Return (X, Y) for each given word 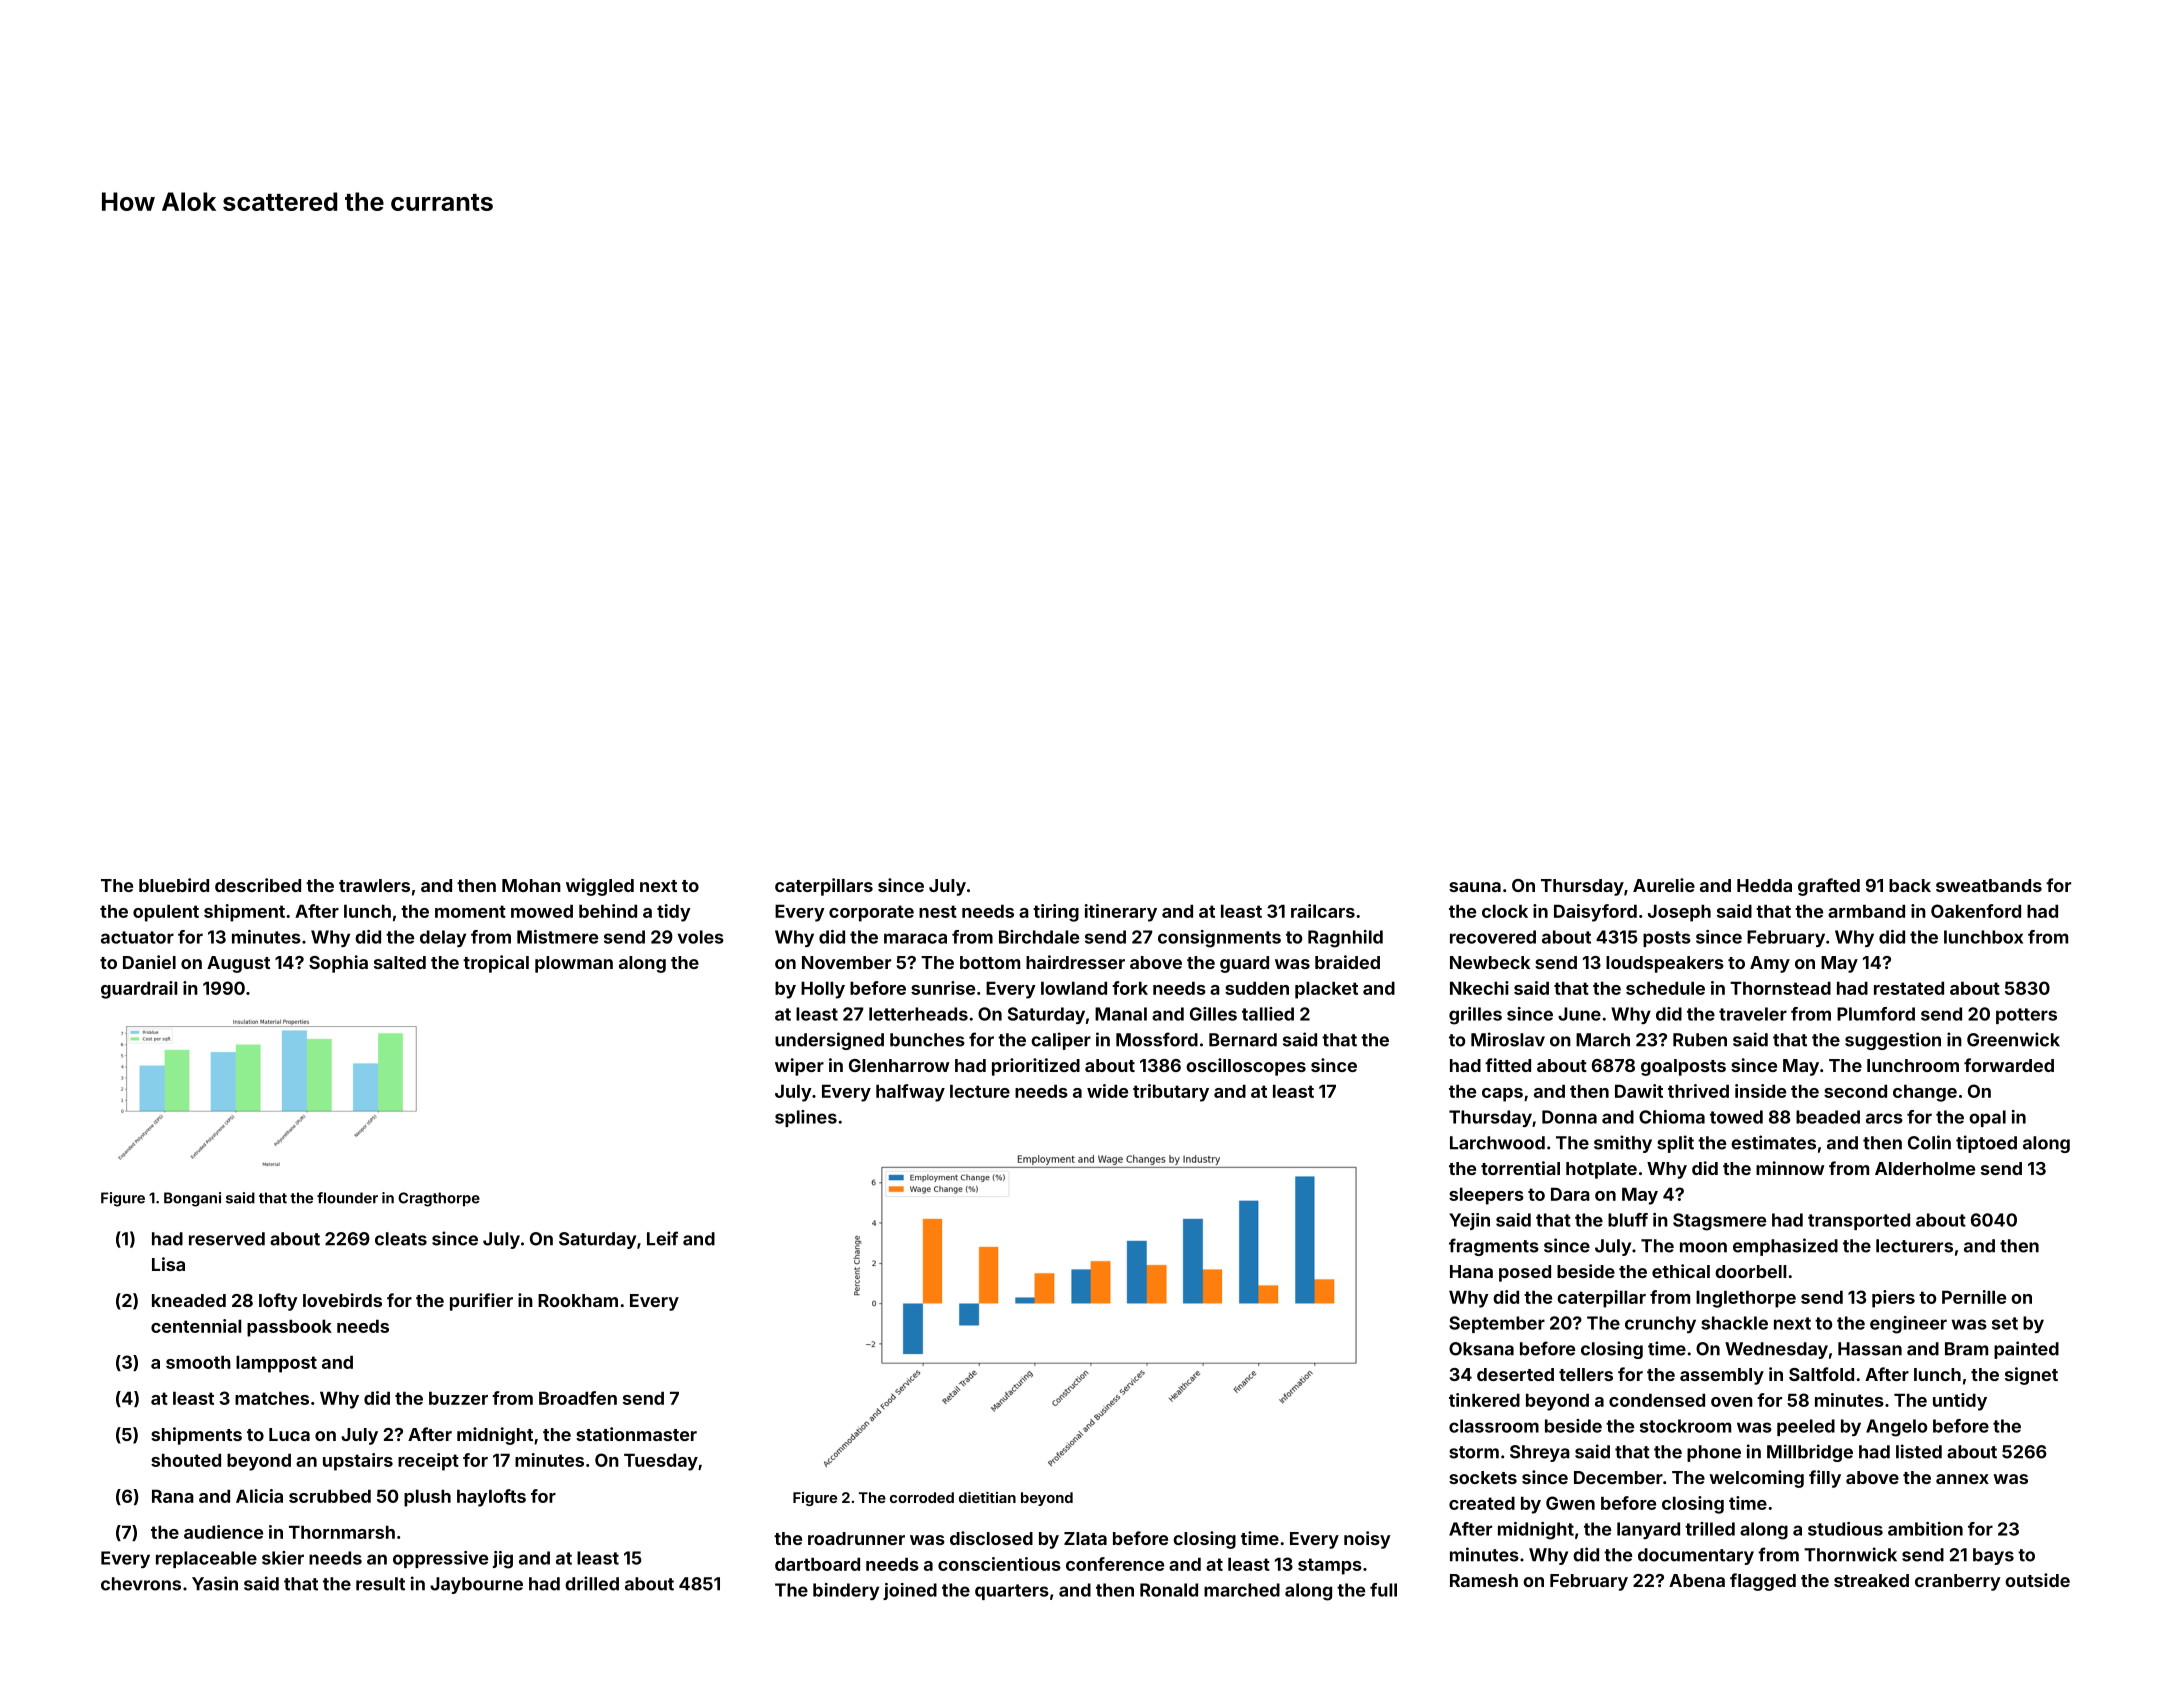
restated (1909, 988)
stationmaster (636, 1434)
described (258, 885)
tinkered (1484, 1400)
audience (223, 1532)
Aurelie (1664, 885)
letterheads (918, 1014)
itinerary (1121, 913)
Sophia (338, 964)
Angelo (1896, 1428)
